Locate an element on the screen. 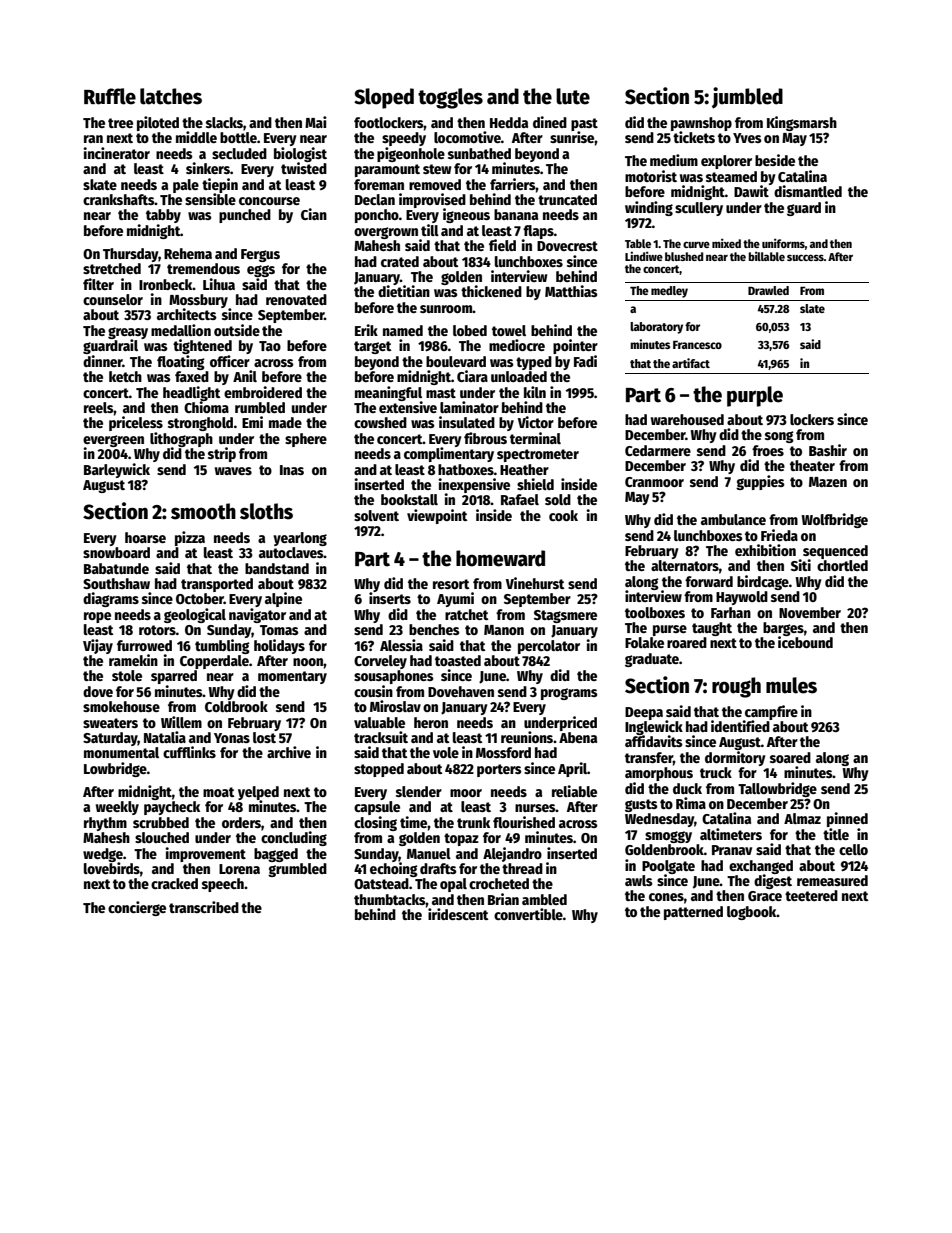 The image size is (952, 1233). Heather is located at coordinates (524, 469).
